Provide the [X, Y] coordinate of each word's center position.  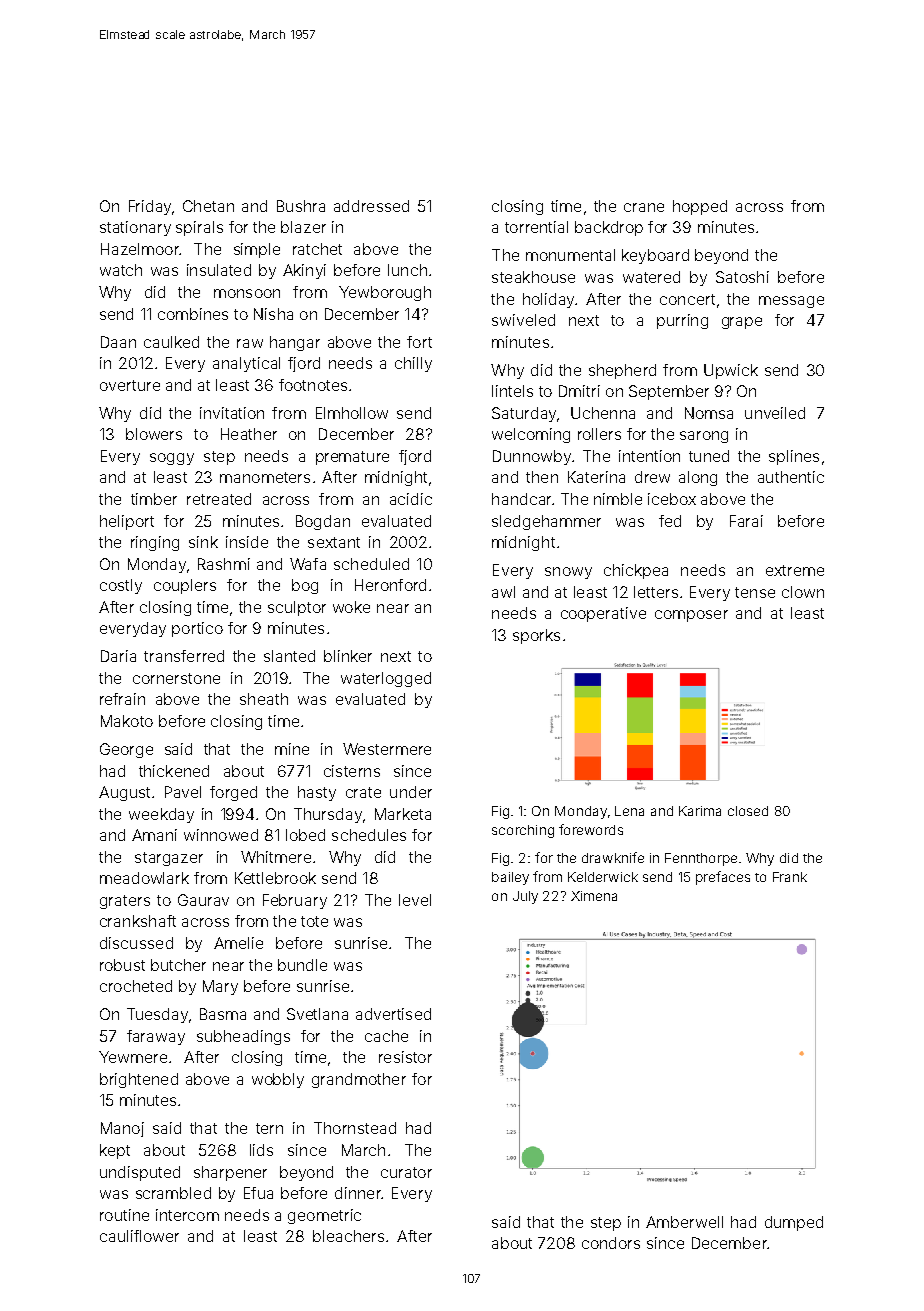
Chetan [208, 206]
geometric [324, 1216]
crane [644, 207]
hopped [700, 207]
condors [611, 1243]
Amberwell [684, 1222]
